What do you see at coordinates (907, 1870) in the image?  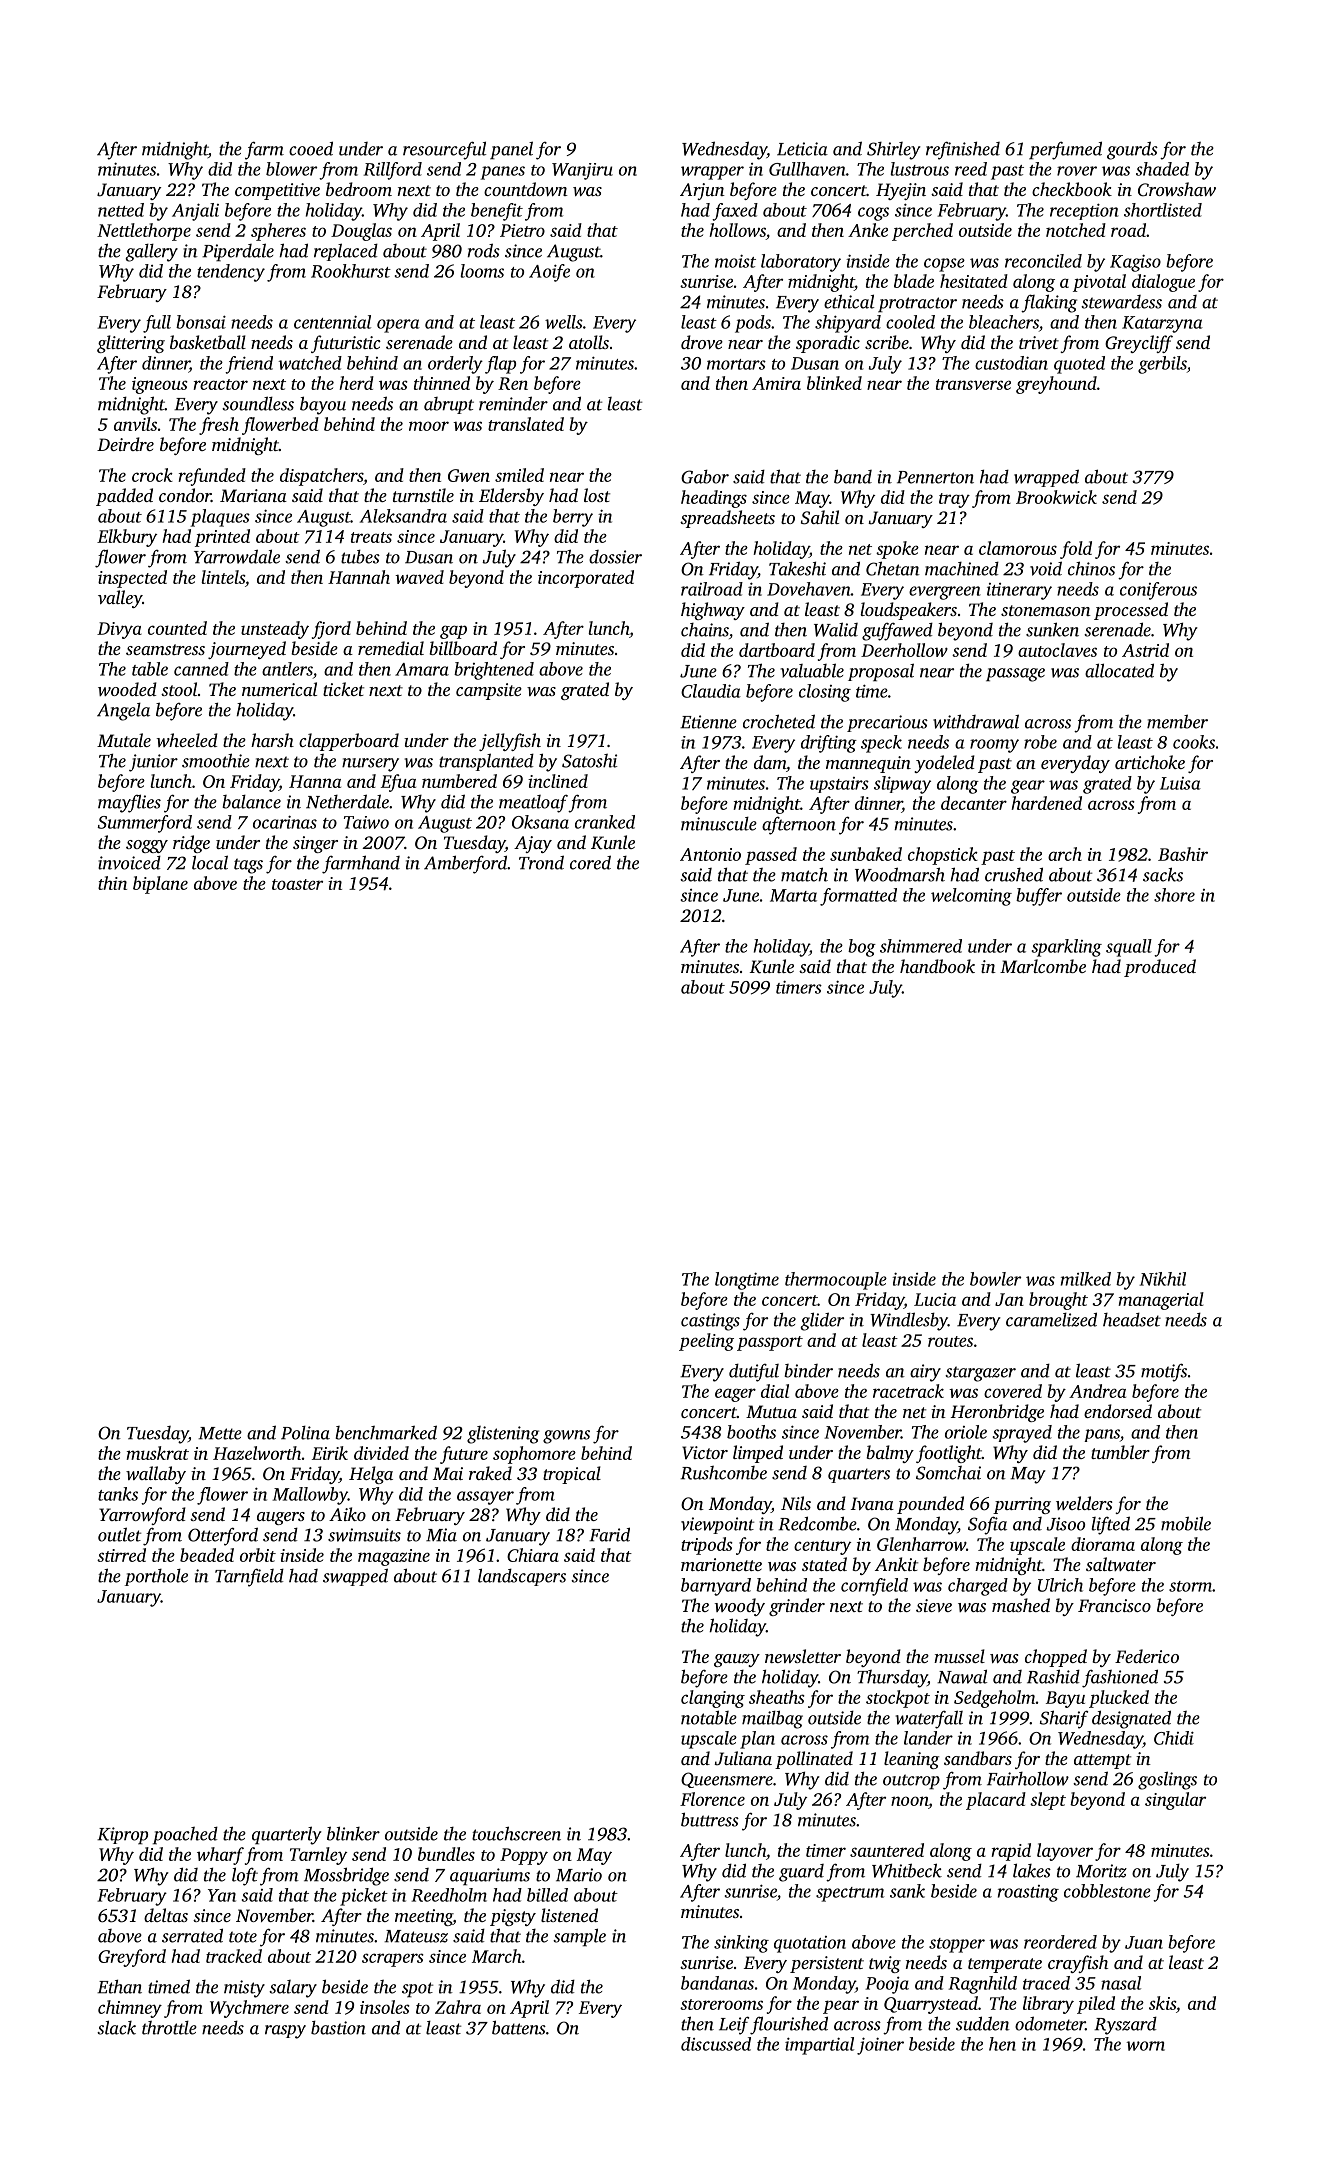 I see `Whitbeck` at bounding box center [907, 1870].
